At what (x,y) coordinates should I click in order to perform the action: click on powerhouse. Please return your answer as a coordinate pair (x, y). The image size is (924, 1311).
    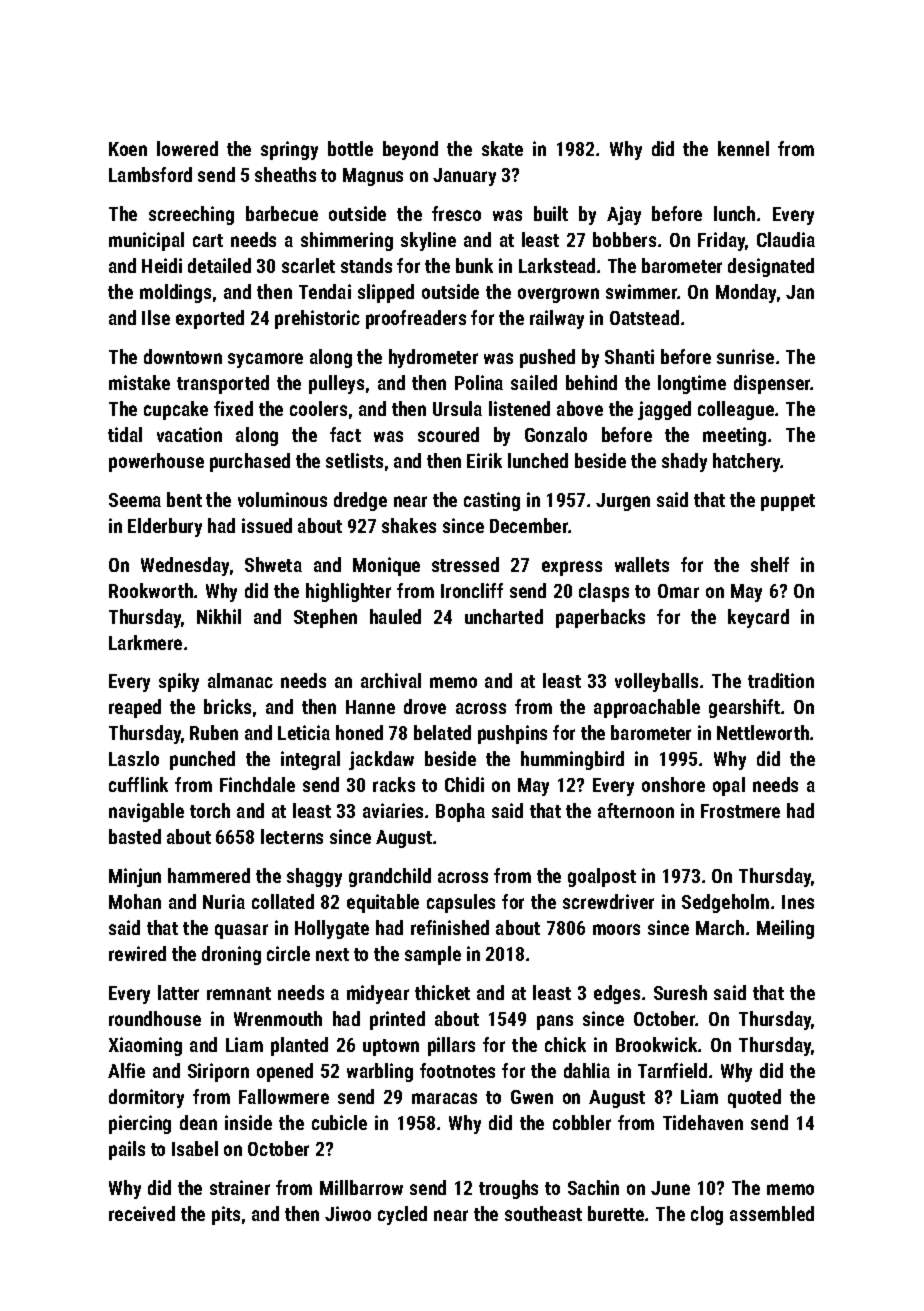
    Looking at the image, I should click on (156, 462).
